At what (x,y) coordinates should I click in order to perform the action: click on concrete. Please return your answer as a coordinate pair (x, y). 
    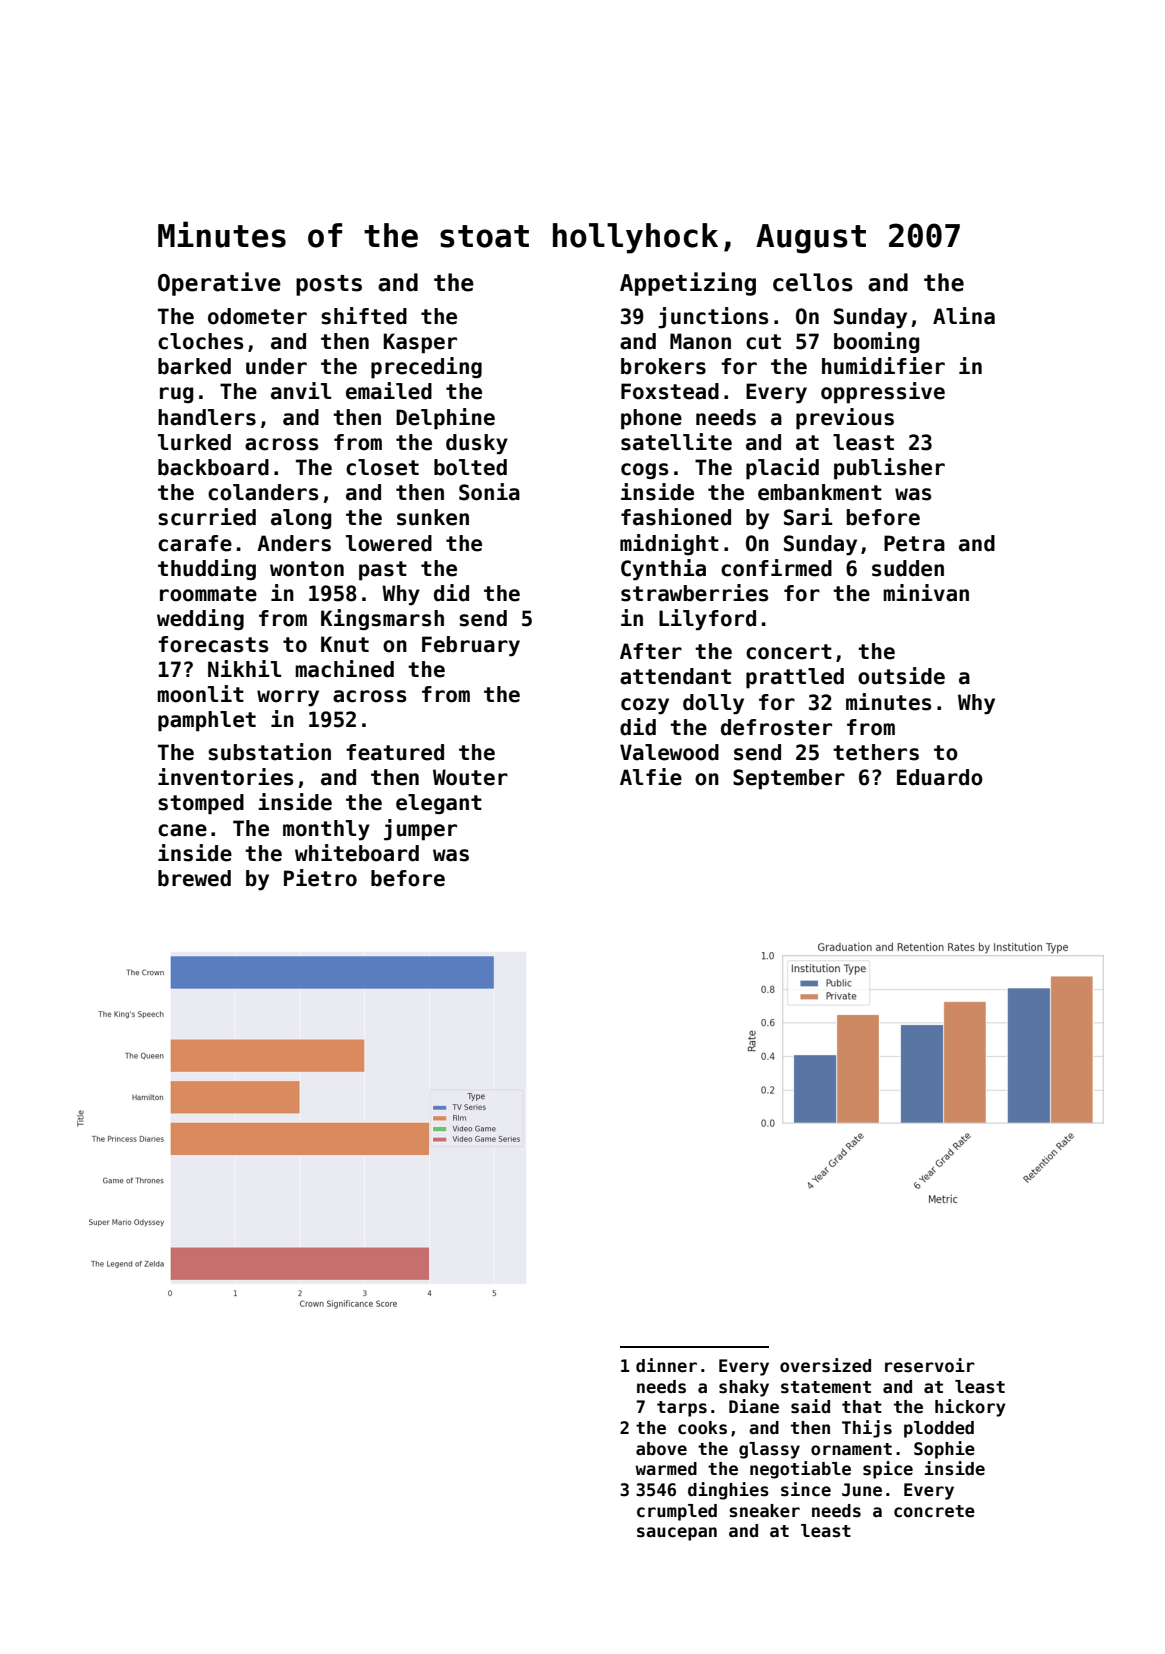
    Looking at the image, I should click on (934, 1511).
